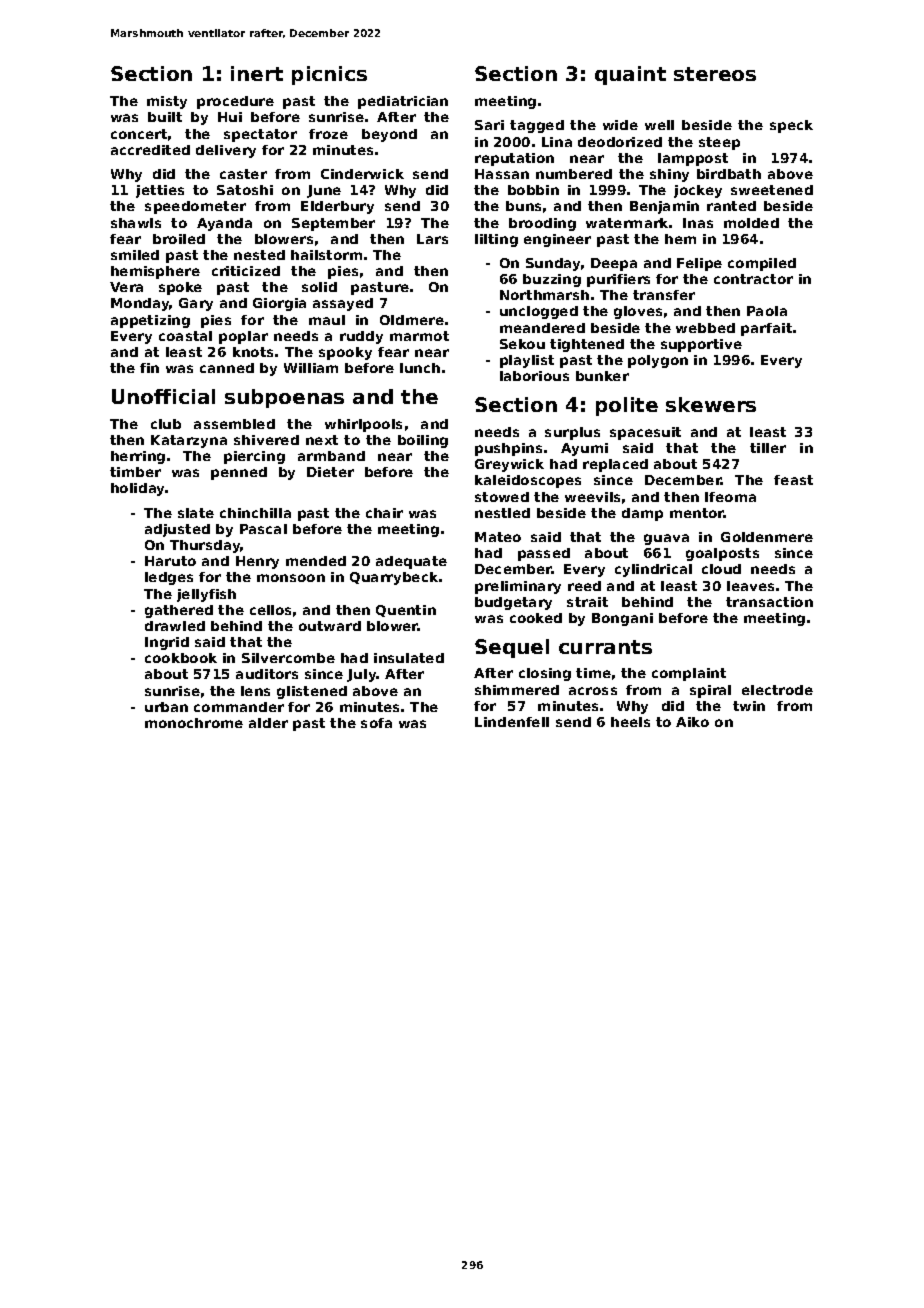  I want to click on spoke, so click(180, 288).
